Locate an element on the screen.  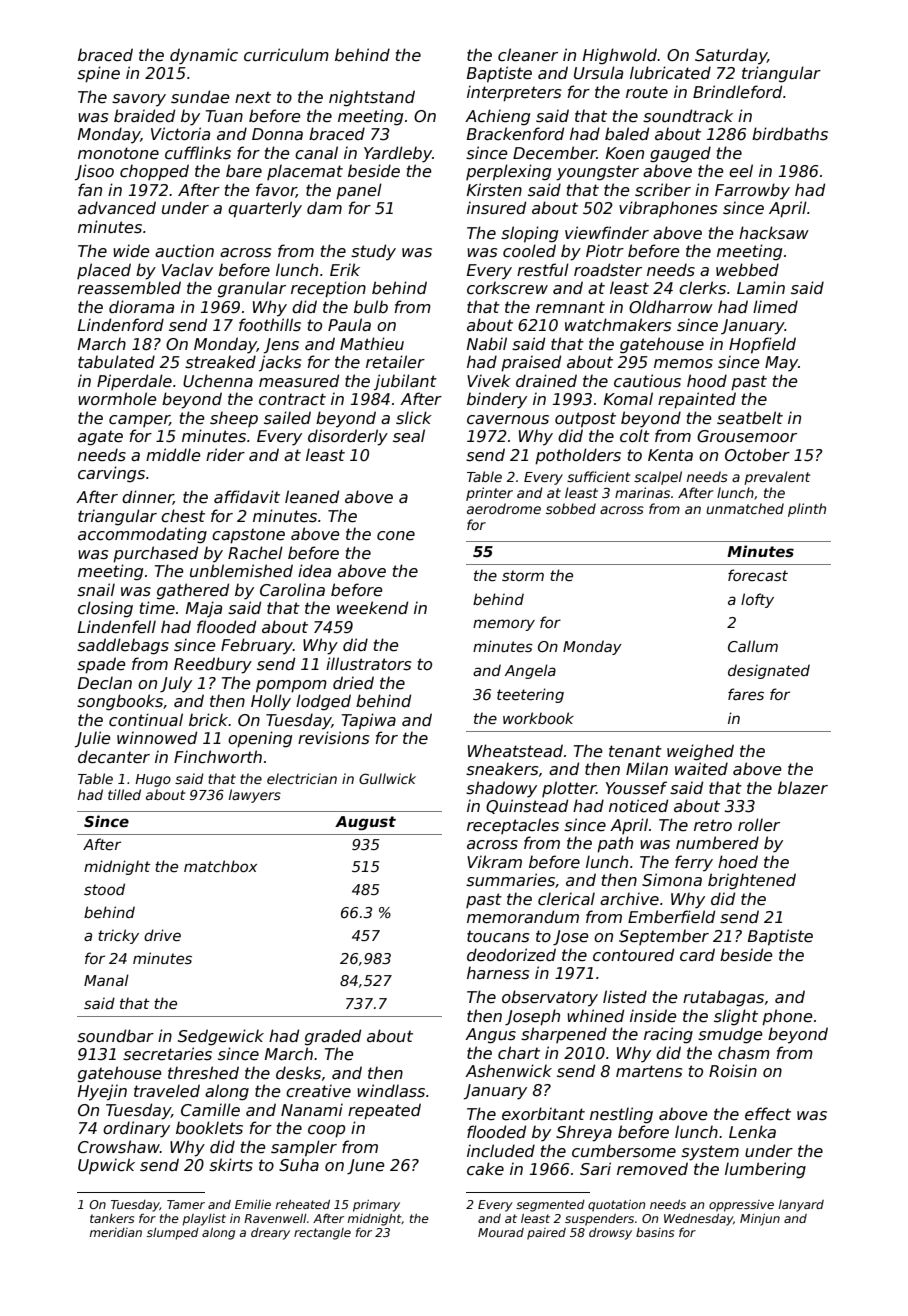
Carolina is located at coordinates (292, 589).
